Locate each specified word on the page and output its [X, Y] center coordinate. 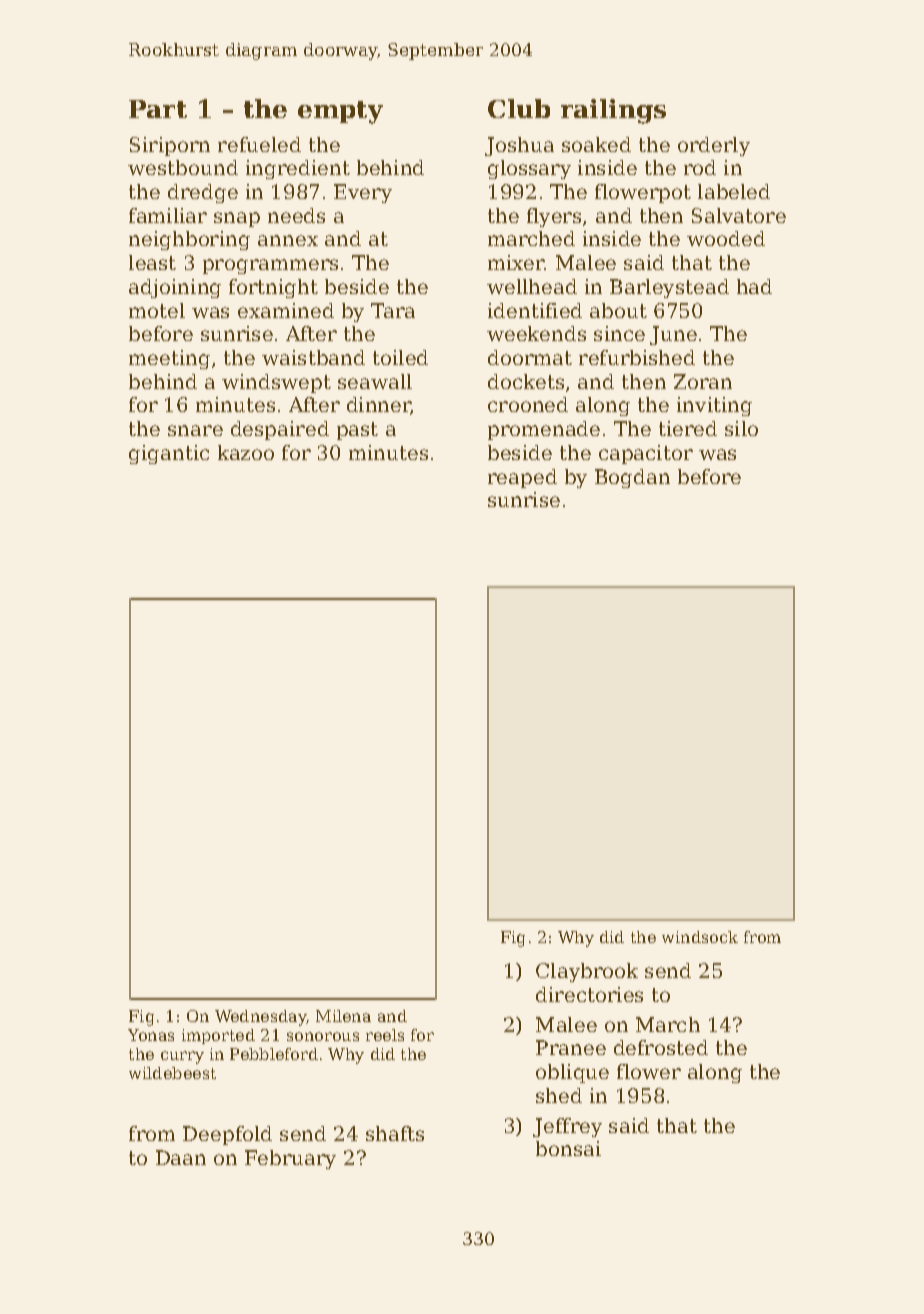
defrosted [661, 1047]
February [290, 1159]
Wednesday [261, 1018]
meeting [169, 359]
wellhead [532, 286]
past [357, 431]
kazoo [246, 452]
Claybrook [587, 972]
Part [158, 109]
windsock [700, 937]
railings [613, 111]
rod [700, 167]
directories [589, 994]
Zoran [703, 381]
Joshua [519, 146]
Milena [343, 1016]
